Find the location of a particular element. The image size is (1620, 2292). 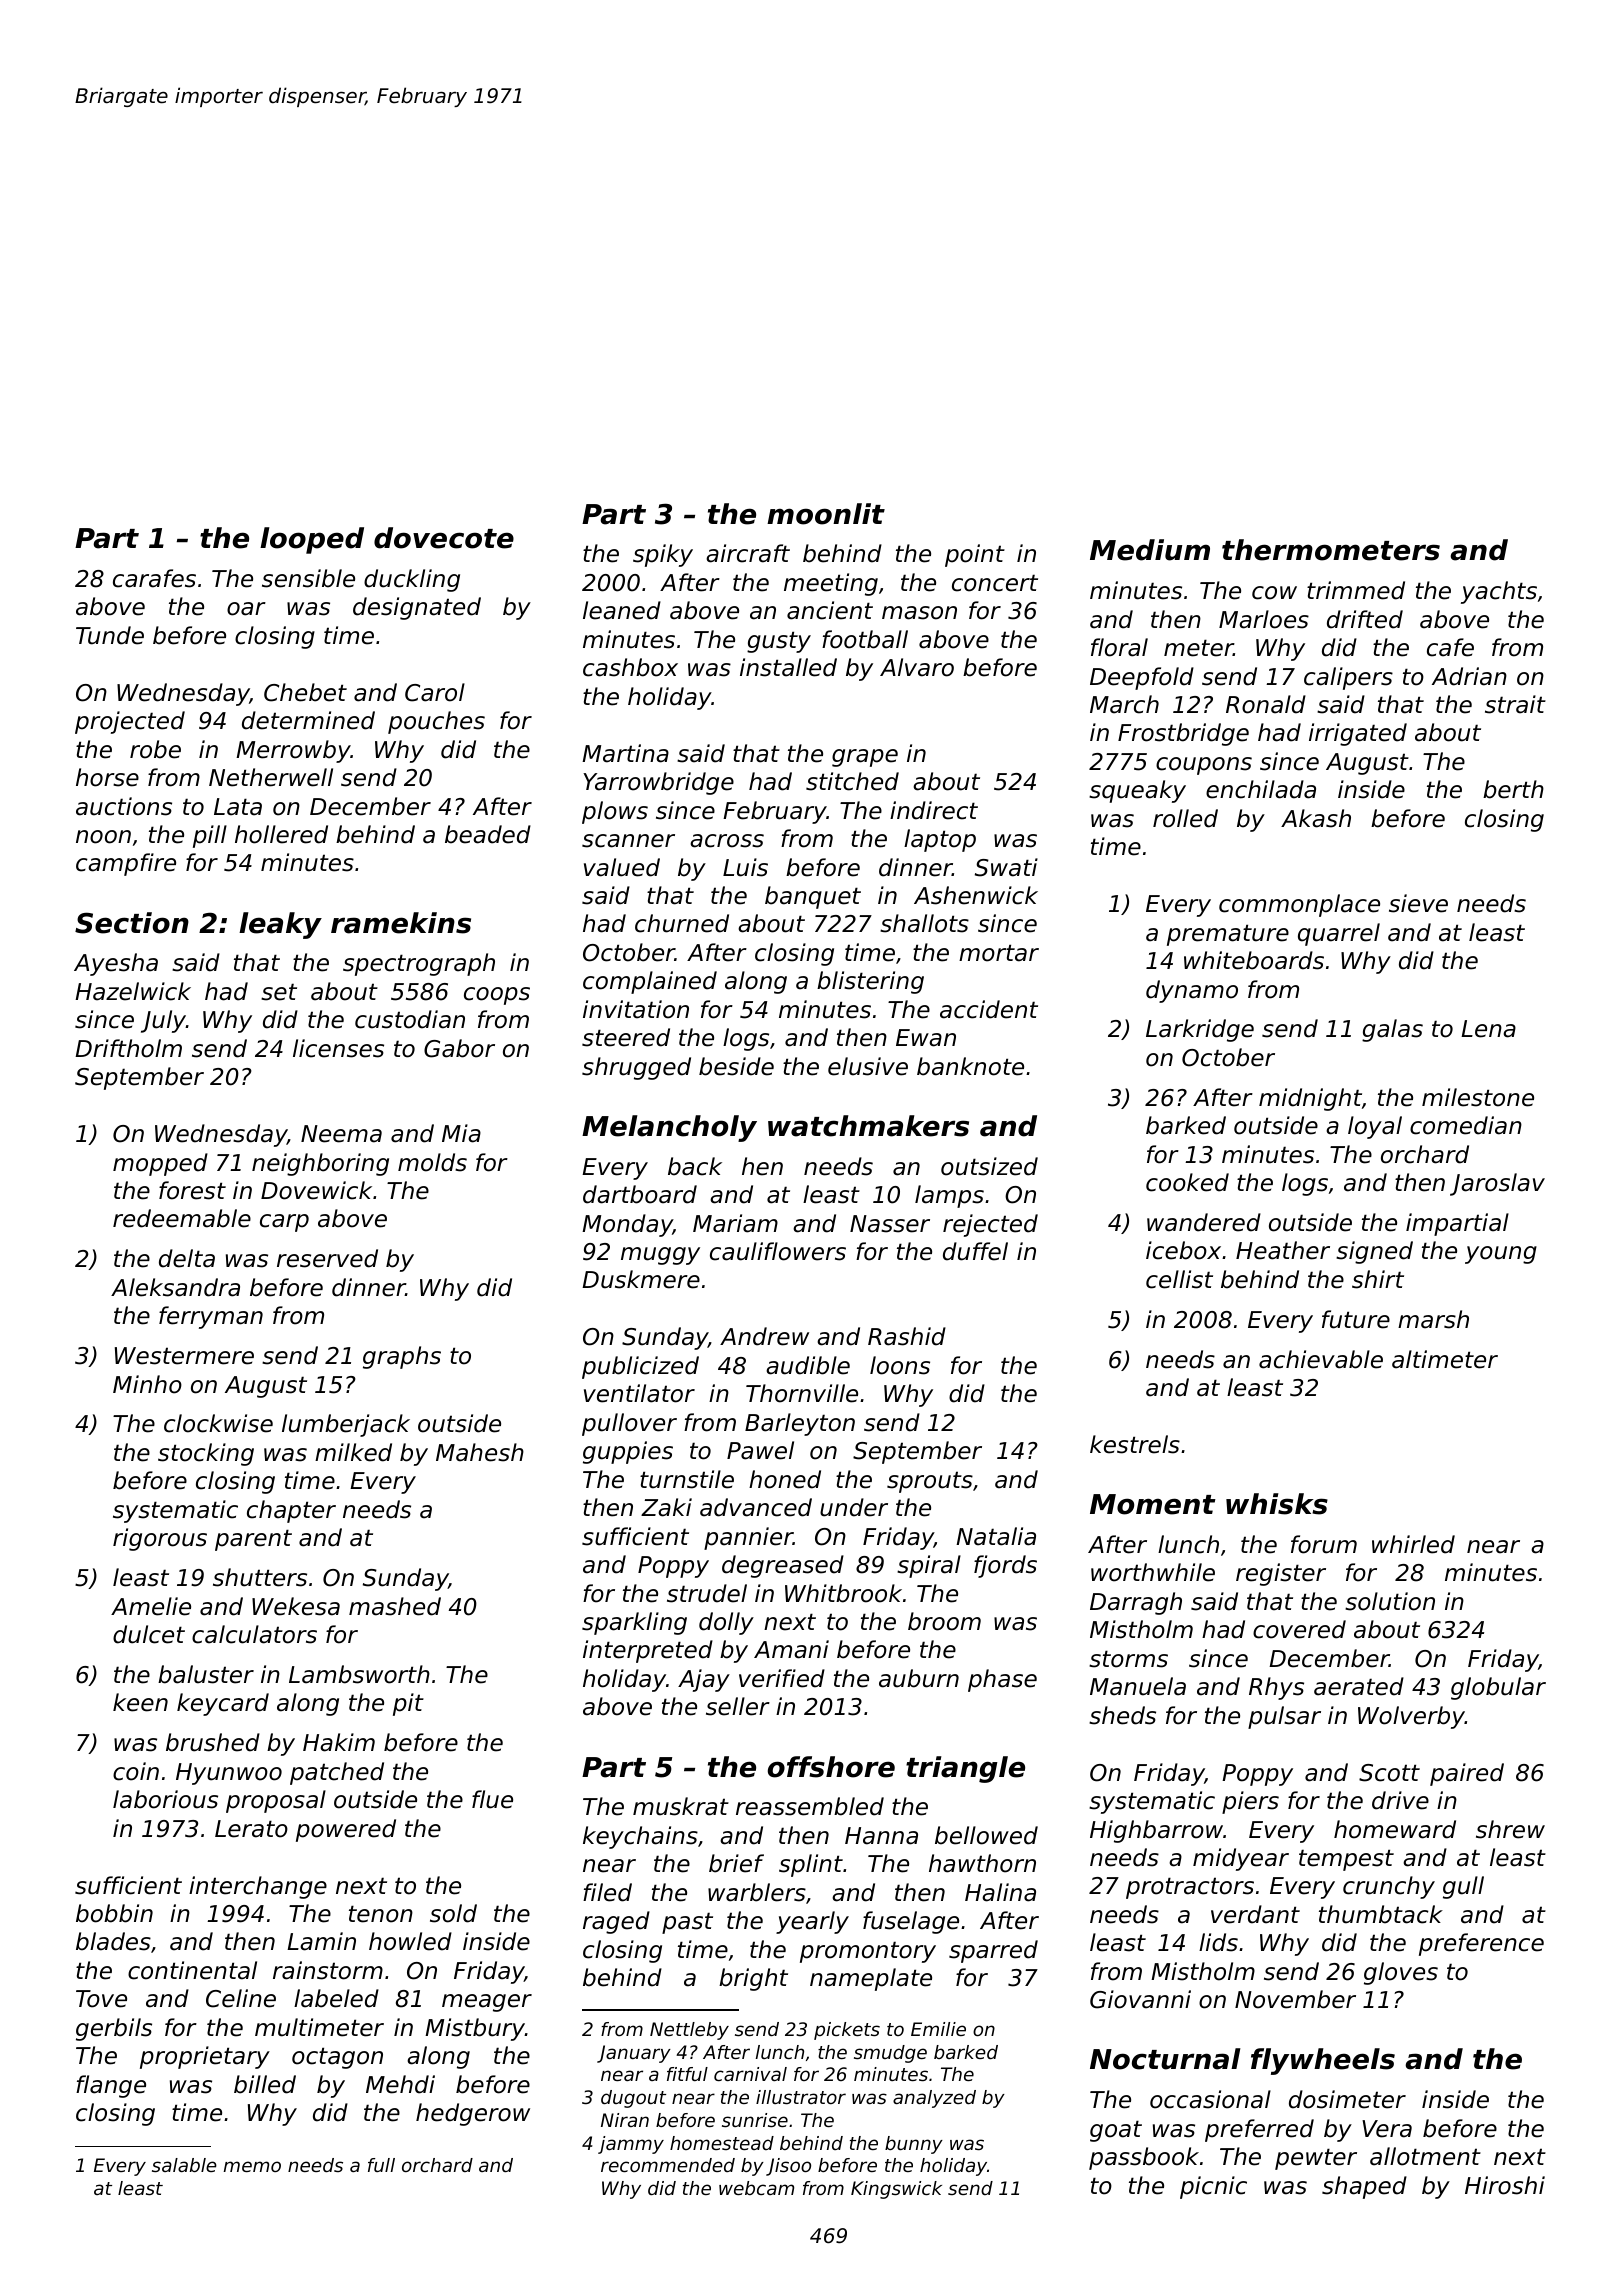

Marloes is located at coordinates (1264, 619).
